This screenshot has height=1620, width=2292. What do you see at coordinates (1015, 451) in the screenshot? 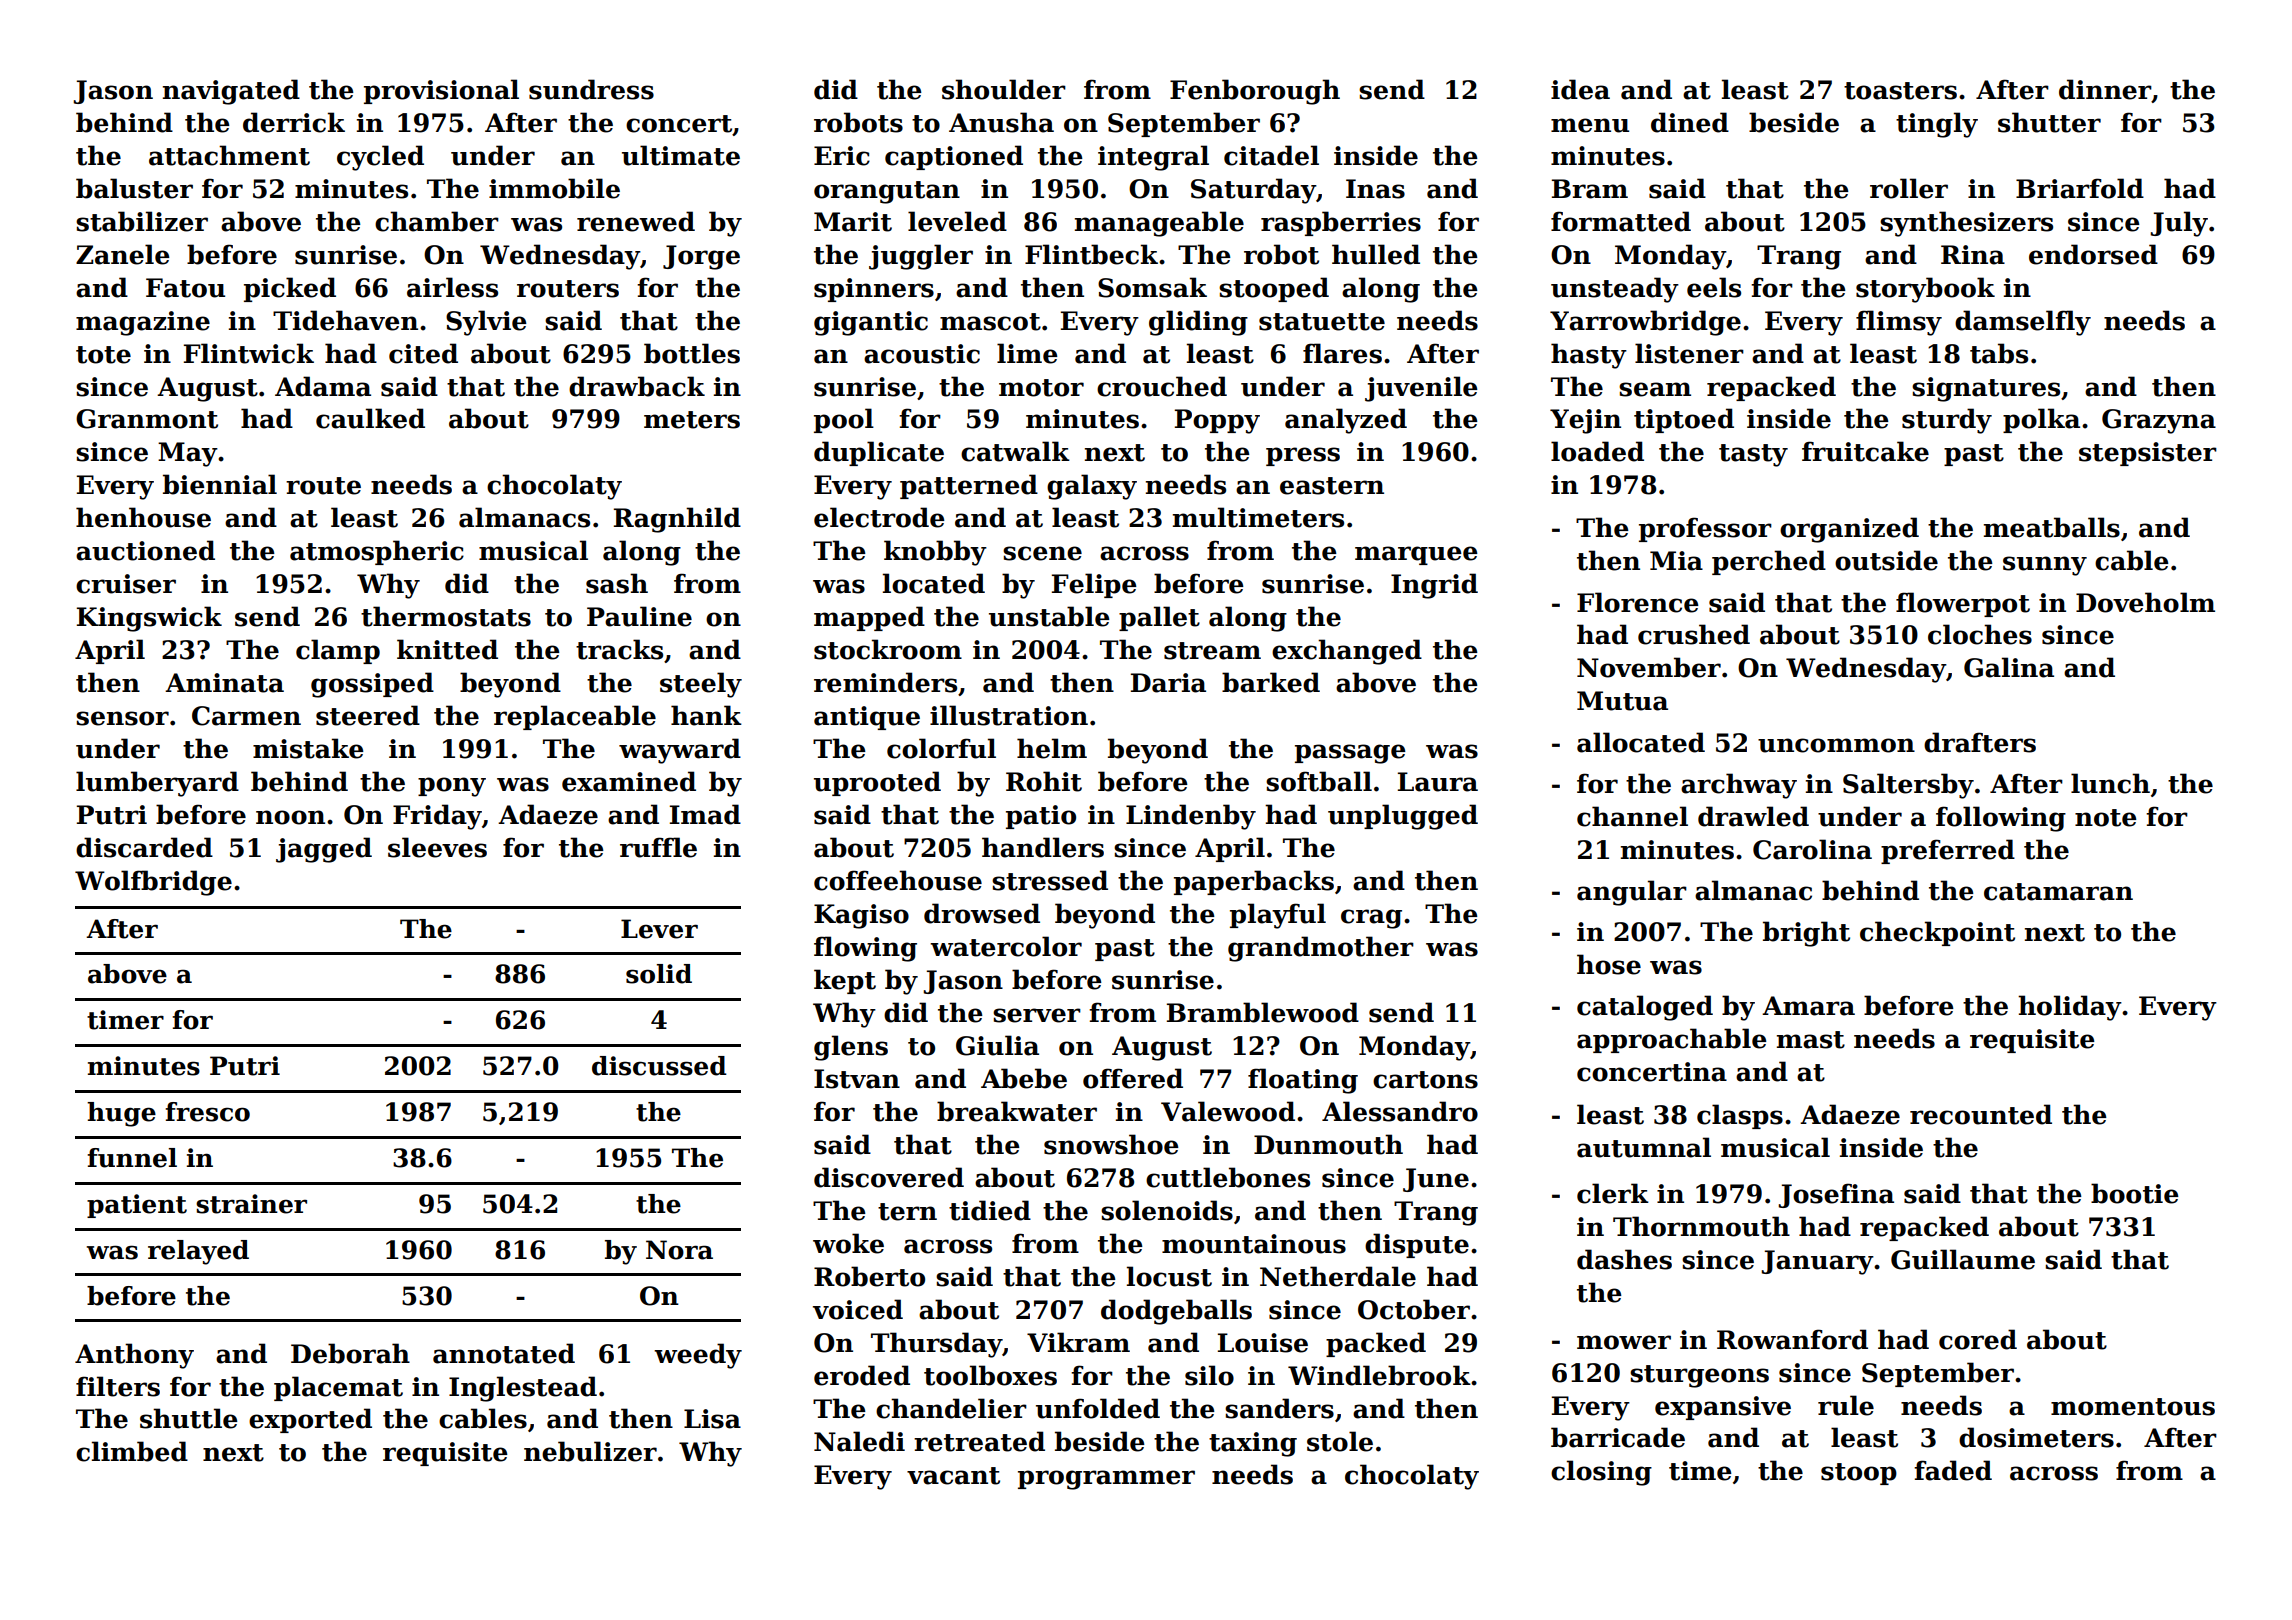
I see `catwalk` at bounding box center [1015, 451].
